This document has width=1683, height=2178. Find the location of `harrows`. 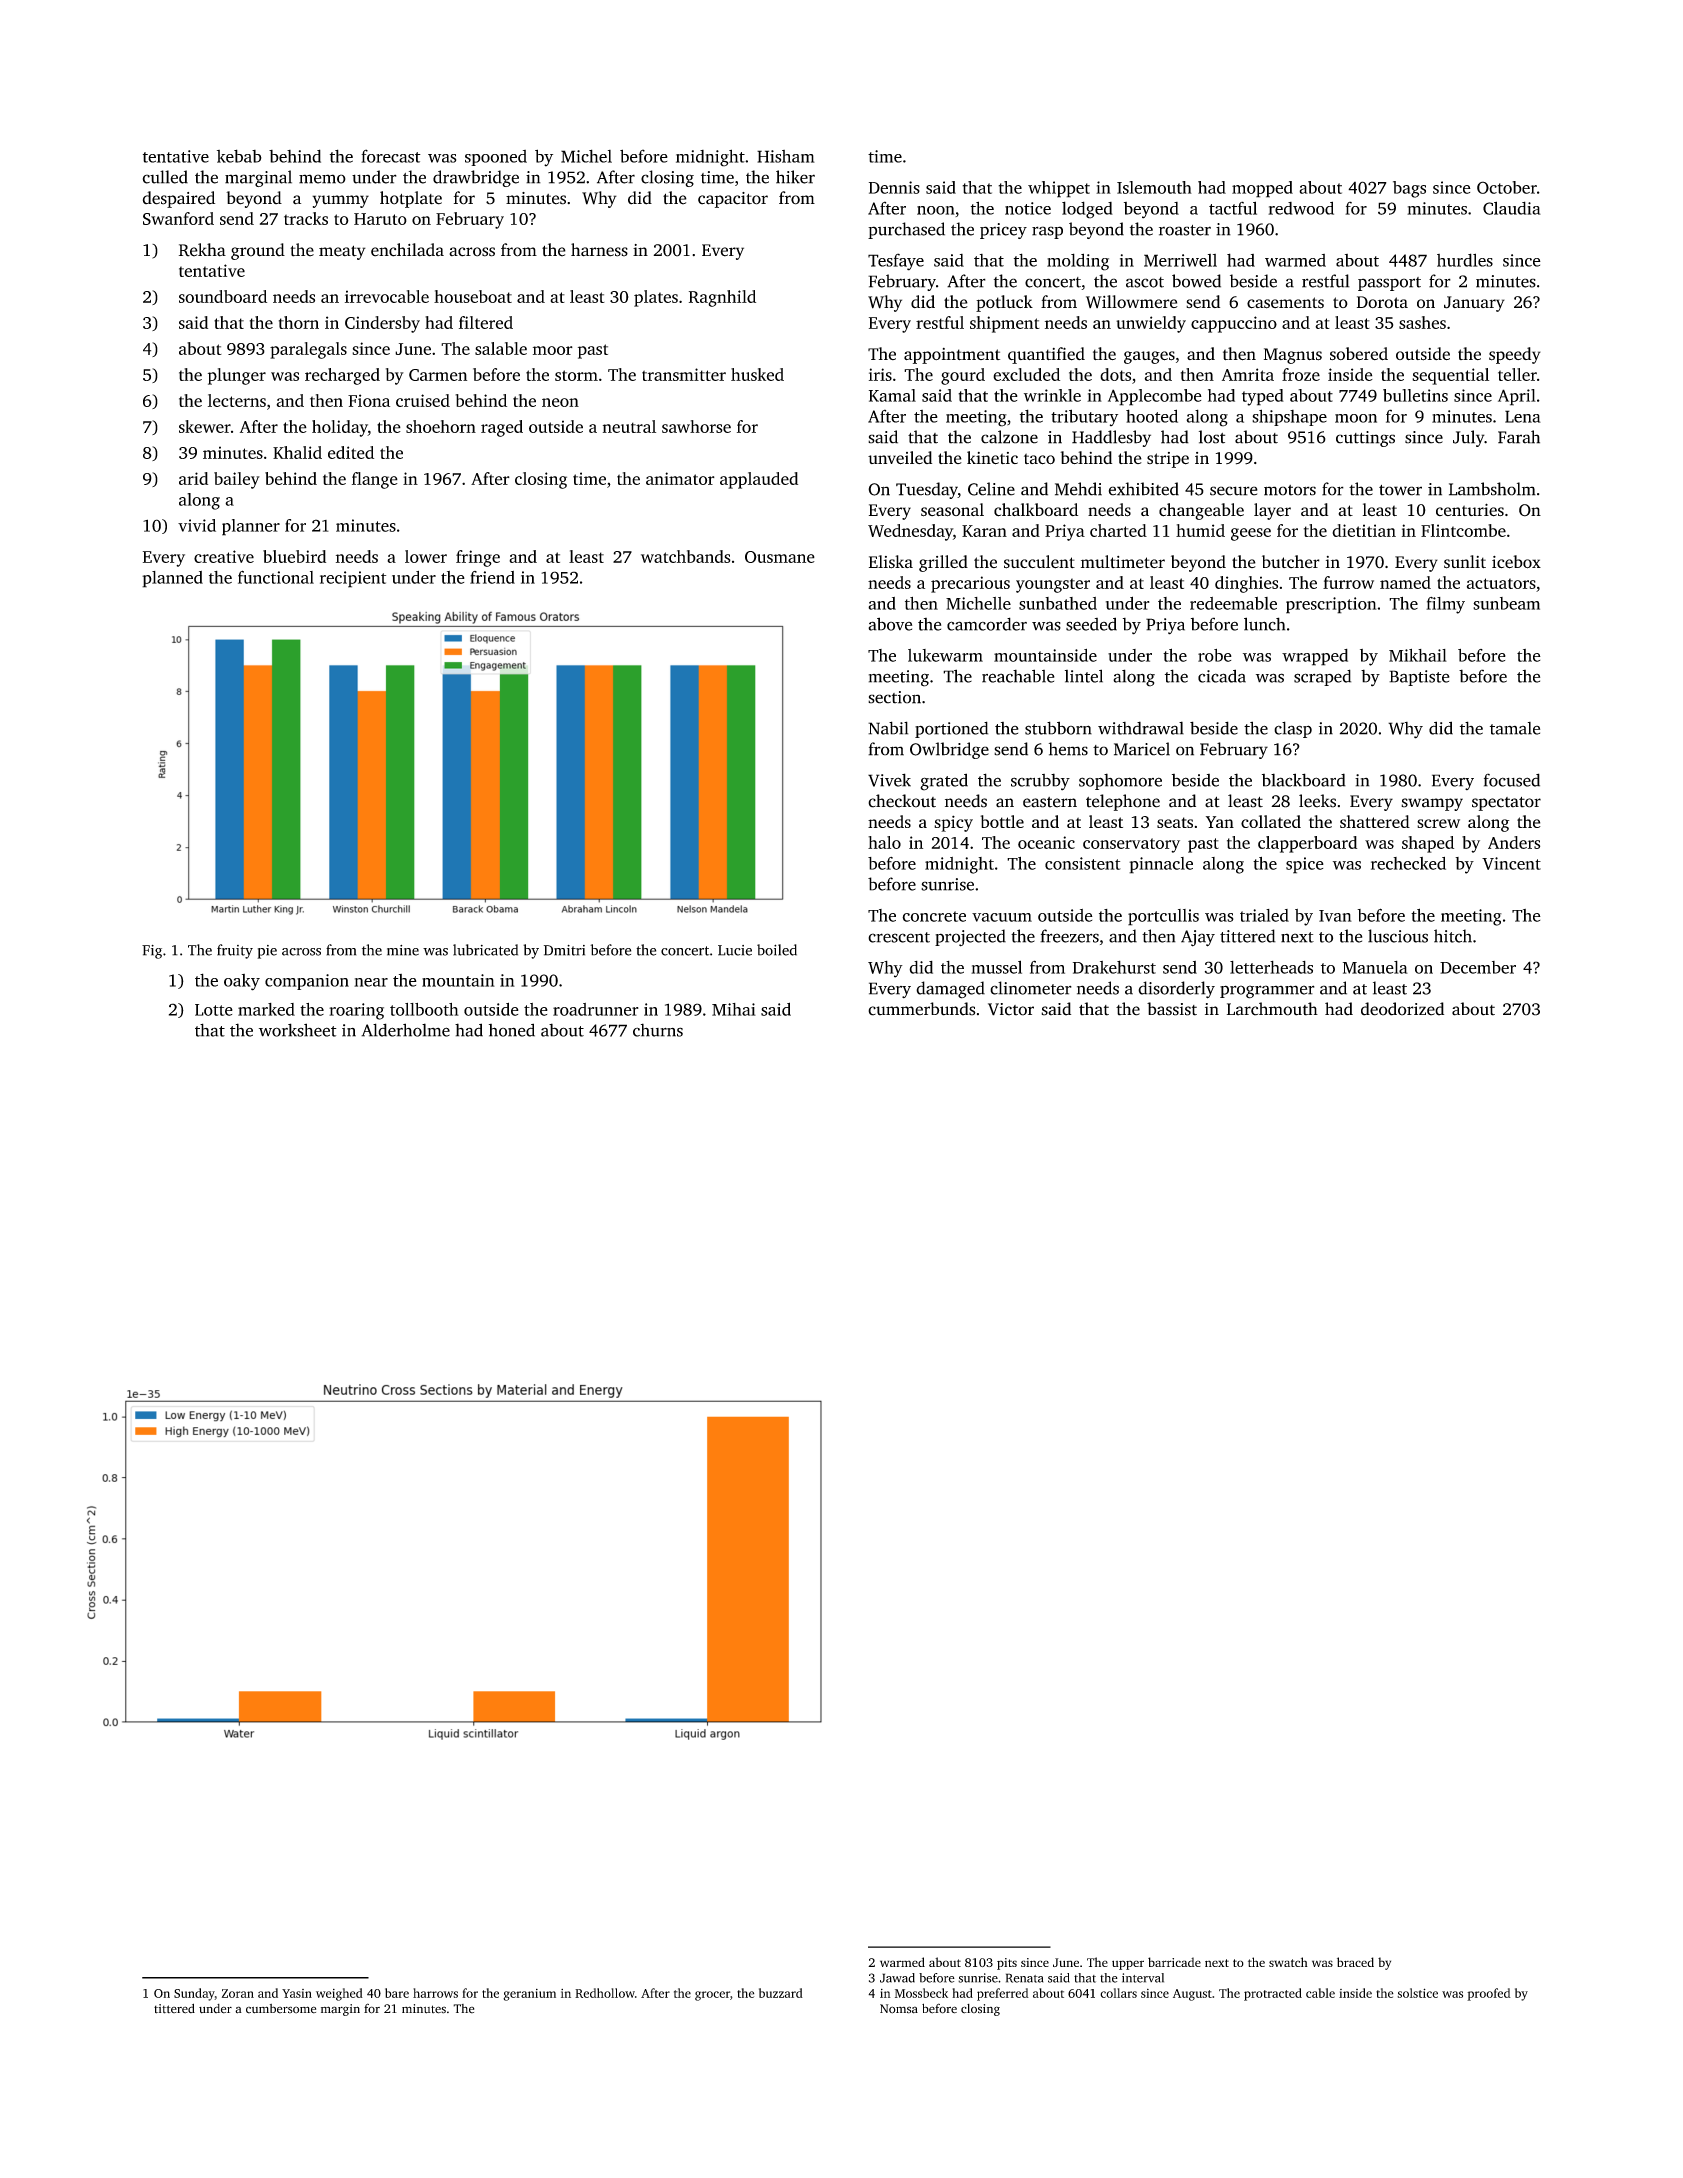

harrows is located at coordinates (435, 1993).
